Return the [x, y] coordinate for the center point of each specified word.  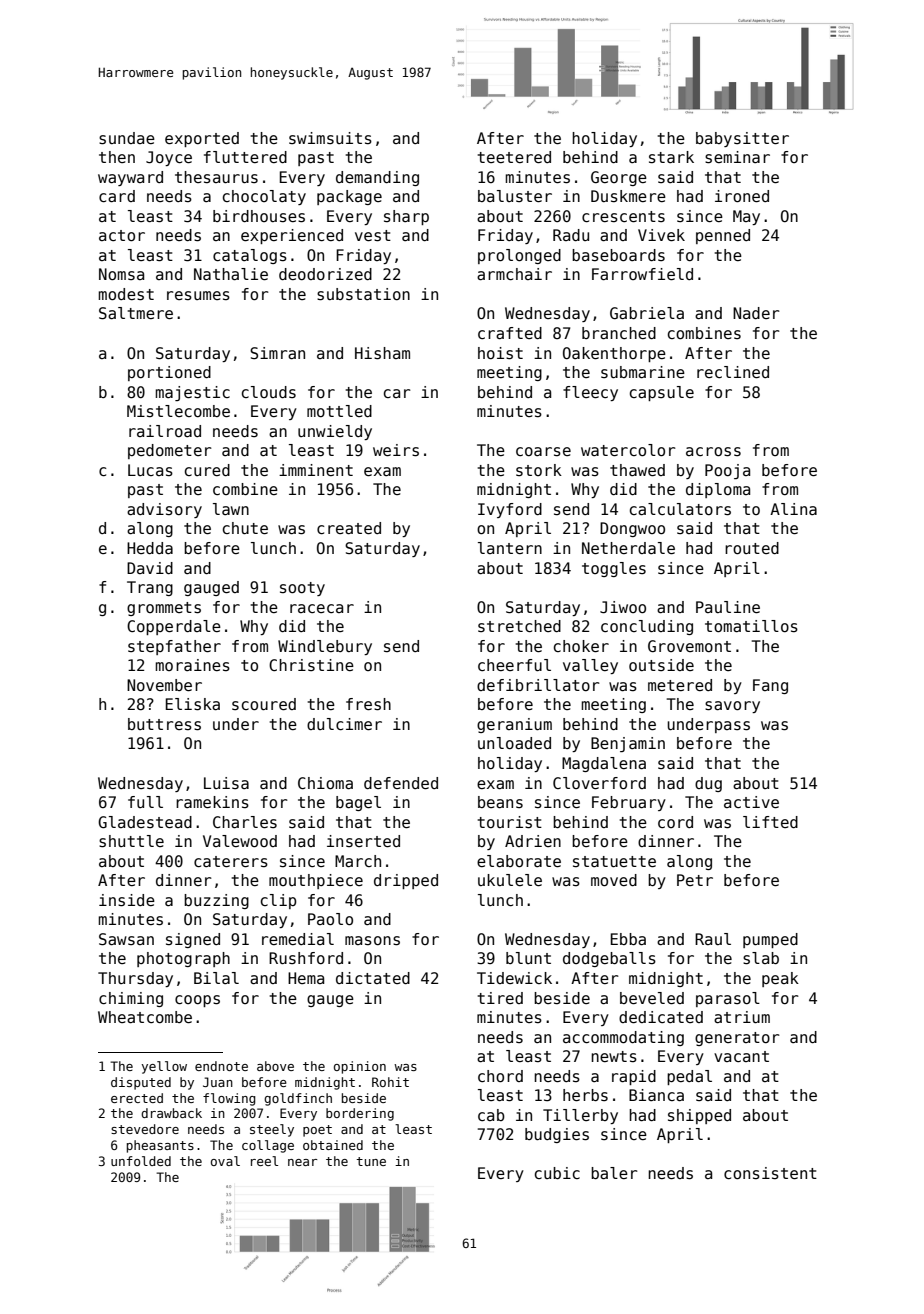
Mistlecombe [178, 411]
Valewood [240, 841]
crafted [510, 333]
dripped [406, 881]
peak [780, 979]
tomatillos [751, 626]
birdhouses [259, 216]
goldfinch [298, 1099]
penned [723, 236]
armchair [514, 274]
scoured [264, 704]
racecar [322, 608]
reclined [733, 372]
